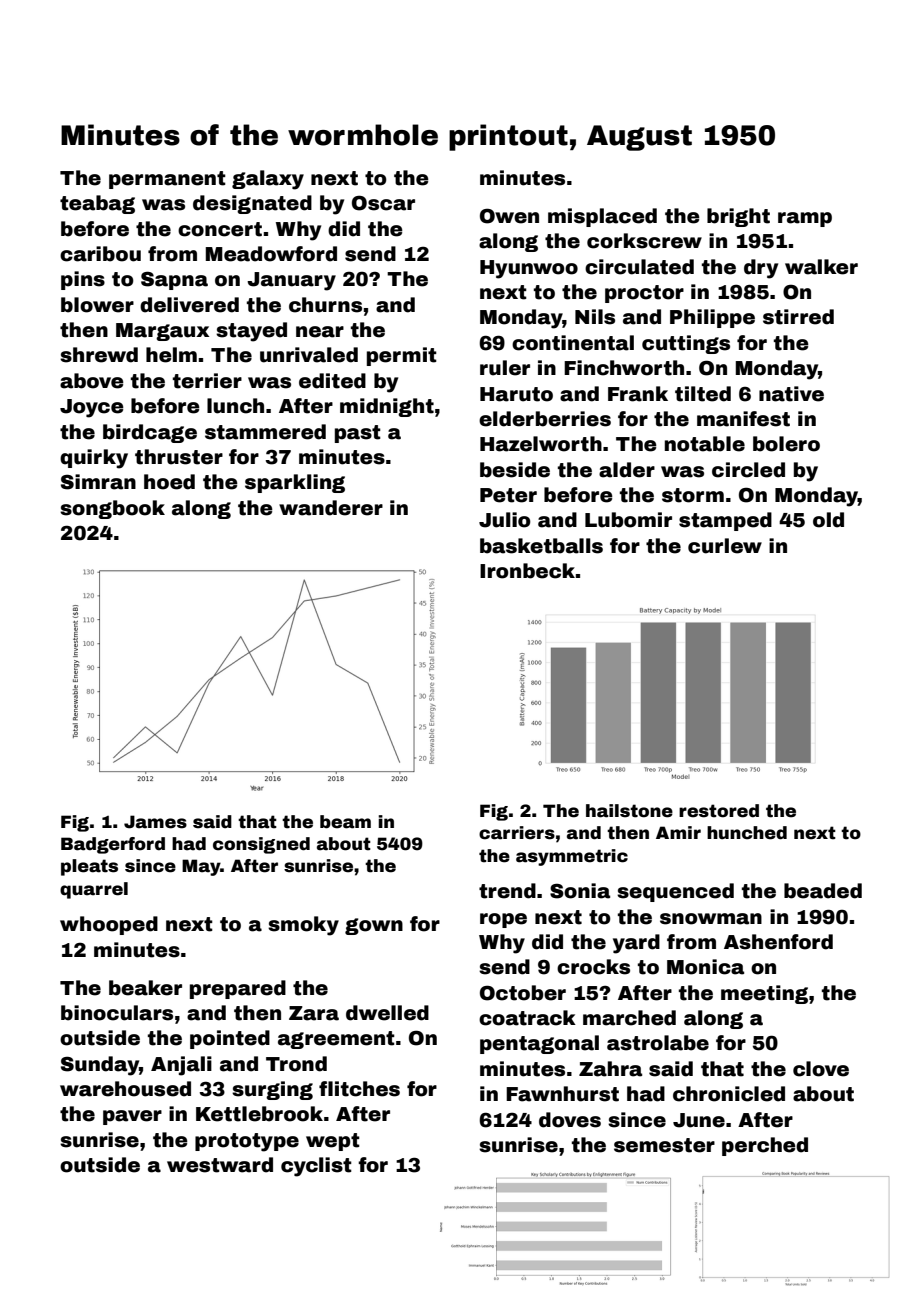 The image size is (924, 1311). I want to click on restored, so click(719, 811).
